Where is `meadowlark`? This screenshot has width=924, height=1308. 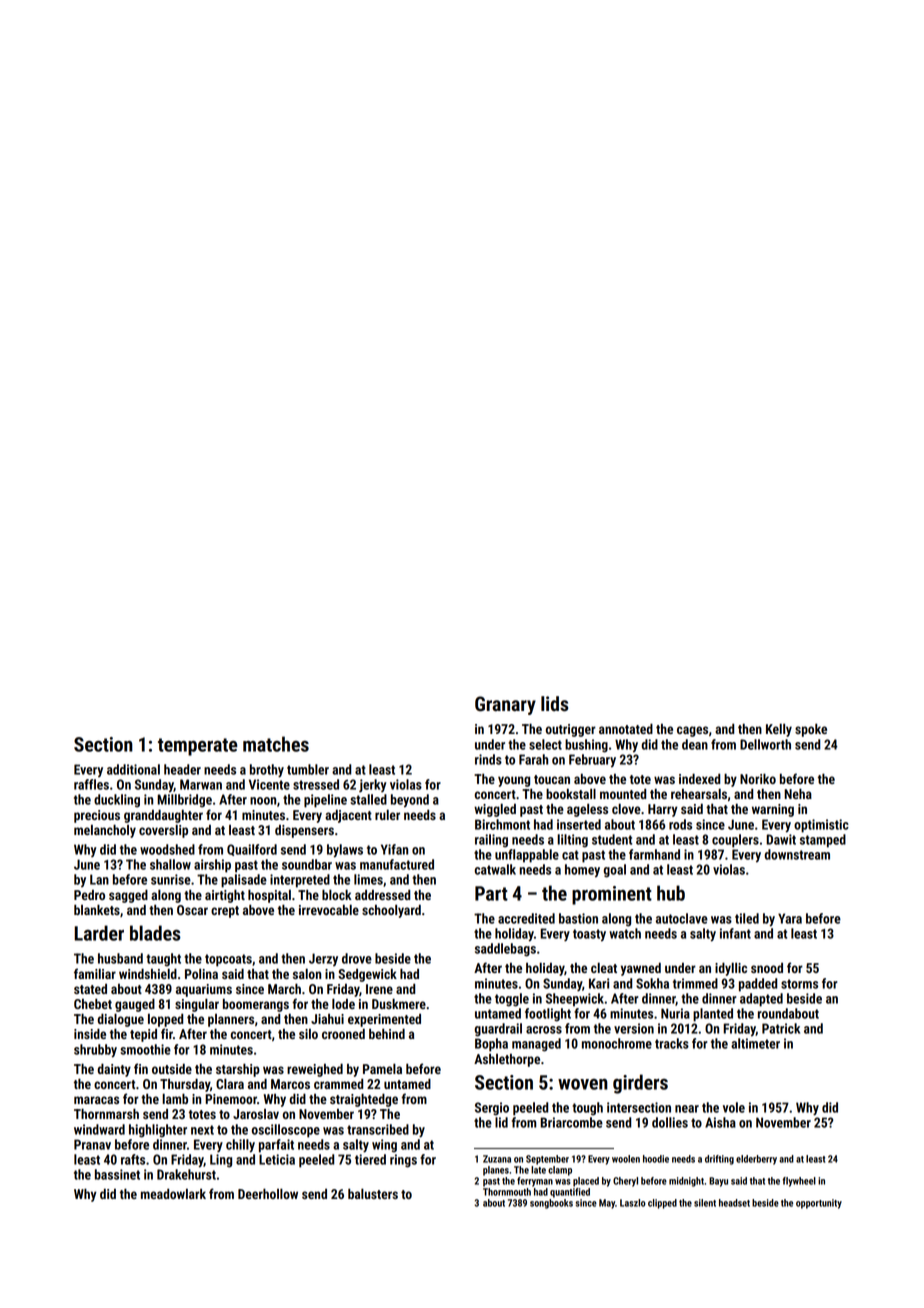
meadowlark is located at coordinates (173, 1193).
